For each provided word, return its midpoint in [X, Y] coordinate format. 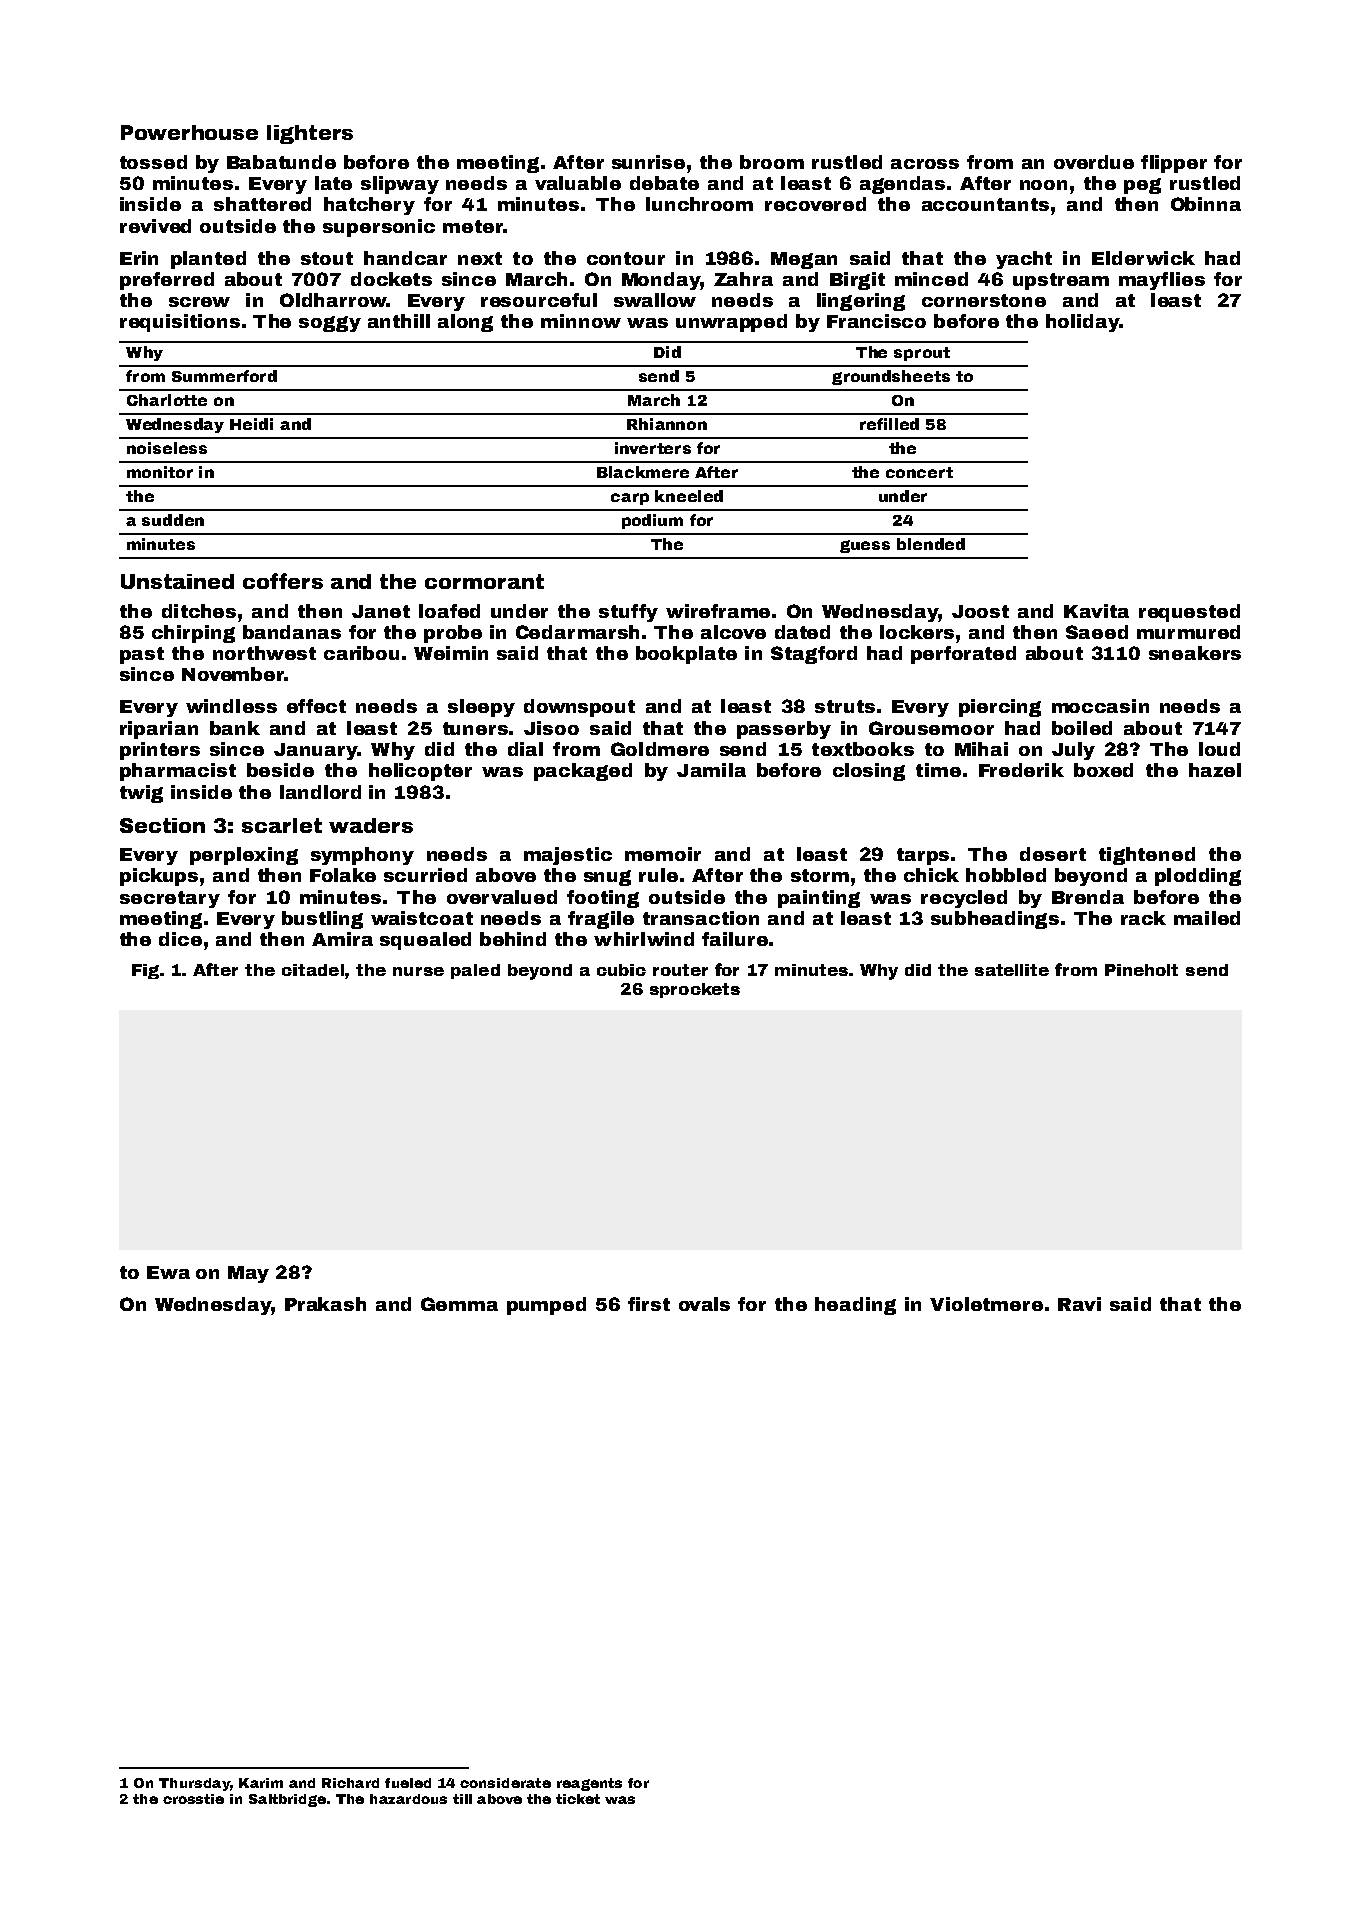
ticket [578, 1799]
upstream [1061, 281]
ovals [704, 1304]
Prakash [325, 1304]
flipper [1174, 164]
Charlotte [167, 400]
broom [772, 162]
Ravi [1079, 1304]
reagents [589, 1784]
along [465, 323]
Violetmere [986, 1304]
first [649, 1304]
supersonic [379, 228]
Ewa [168, 1272]
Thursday [194, 1784]
